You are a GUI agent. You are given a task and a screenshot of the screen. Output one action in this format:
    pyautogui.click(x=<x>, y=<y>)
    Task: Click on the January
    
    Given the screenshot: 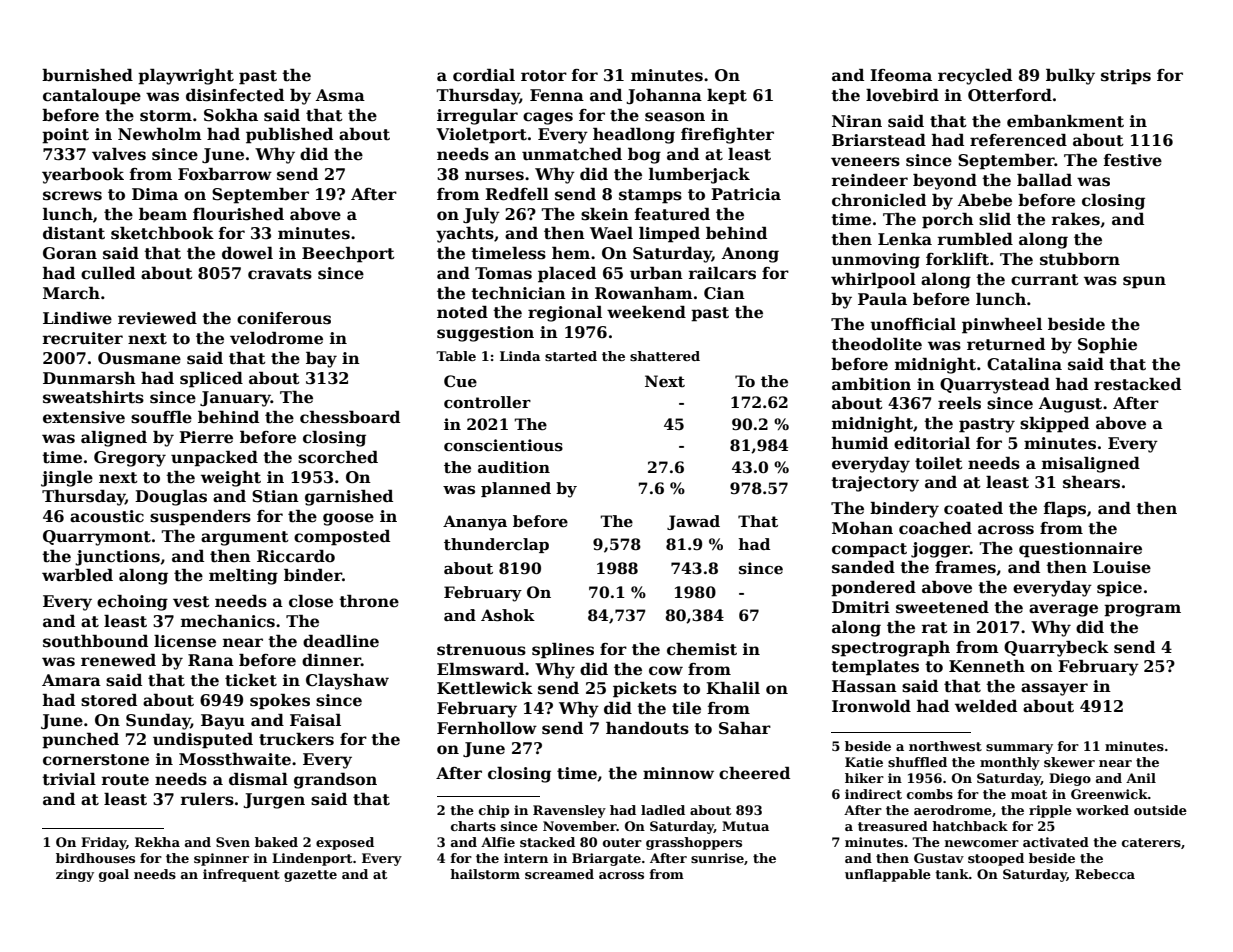 What is the action you would take?
    pyautogui.click(x=235, y=399)
